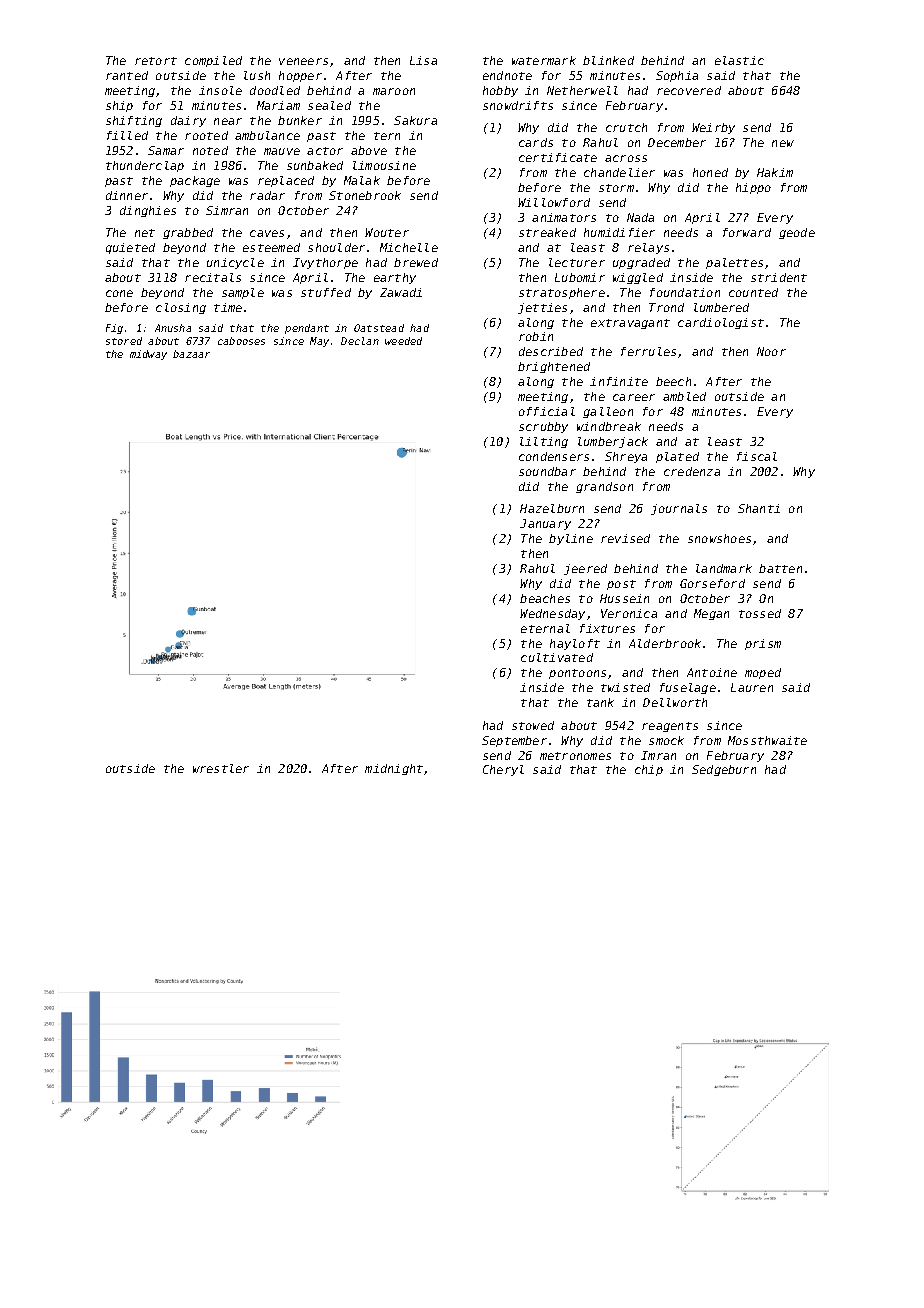 The width and height of the document is (924, 1308). What do you see at coordinates (783, 143) in the document?
I see `new` at bounding box center [783, 143].
